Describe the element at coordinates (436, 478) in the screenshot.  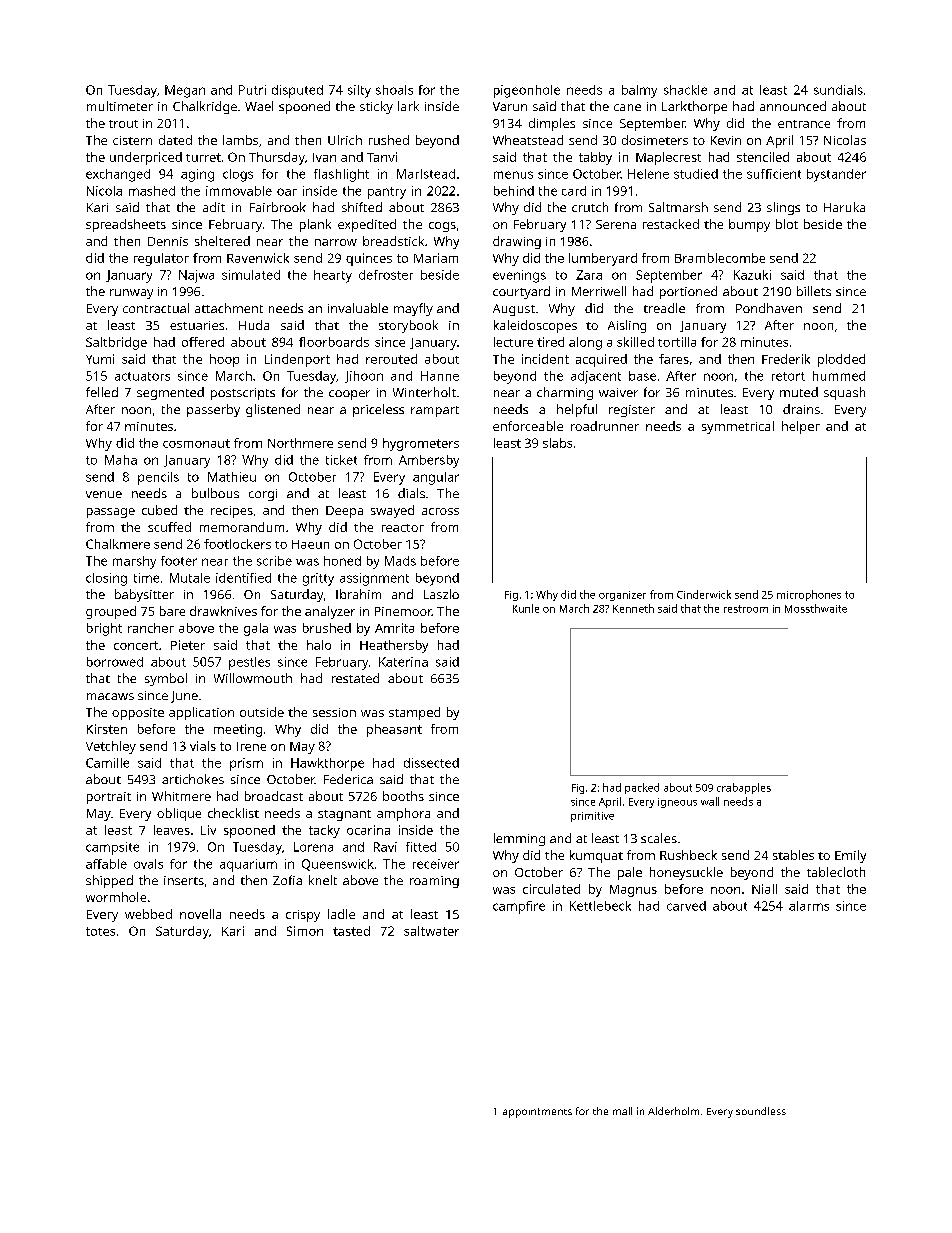
I see `angular` at that location.
